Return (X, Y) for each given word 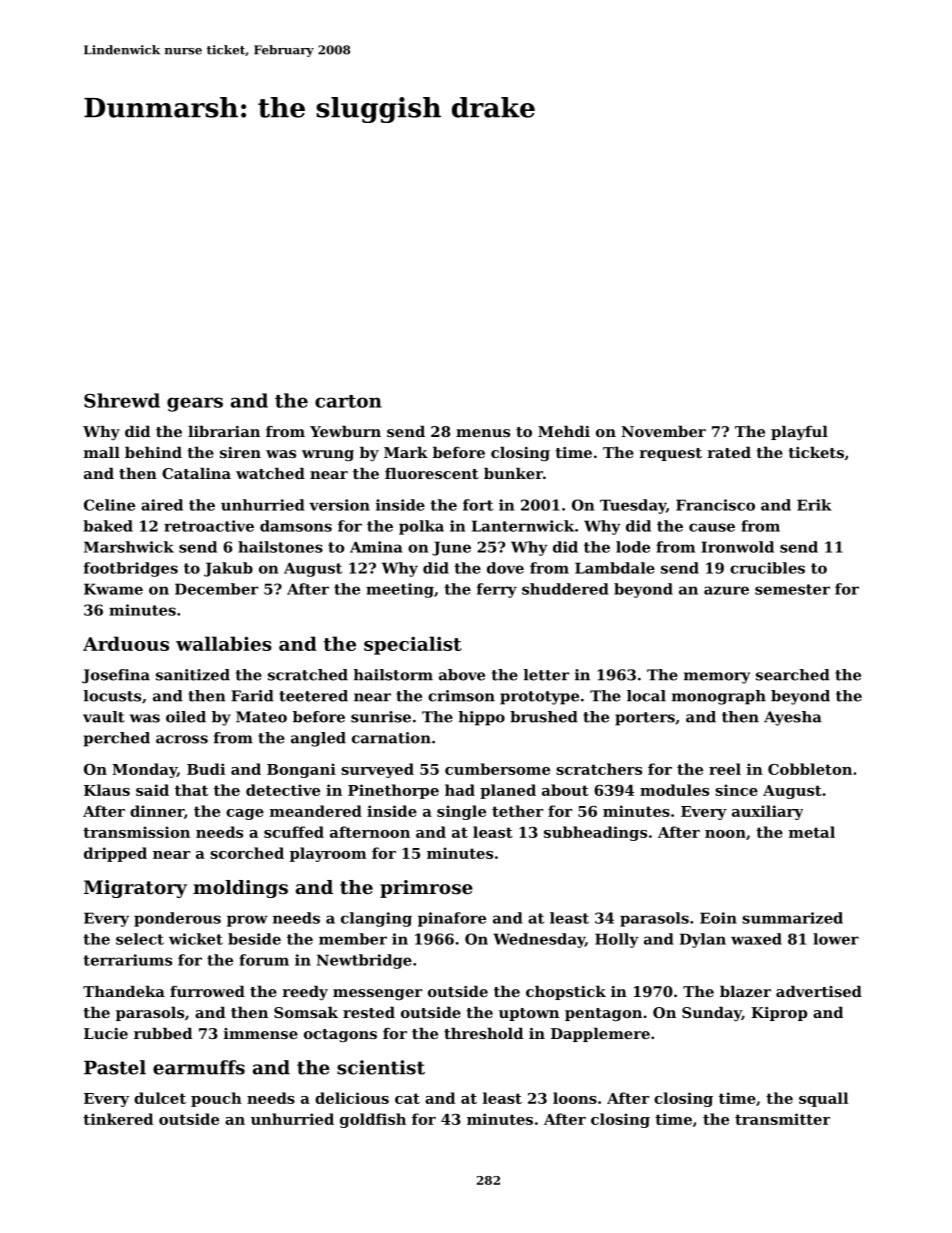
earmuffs (199, 1067)
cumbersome (497, 769)
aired (162, 505)
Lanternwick (523, 526)
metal (812, 832)
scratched (308, 675)
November (663, 431)
